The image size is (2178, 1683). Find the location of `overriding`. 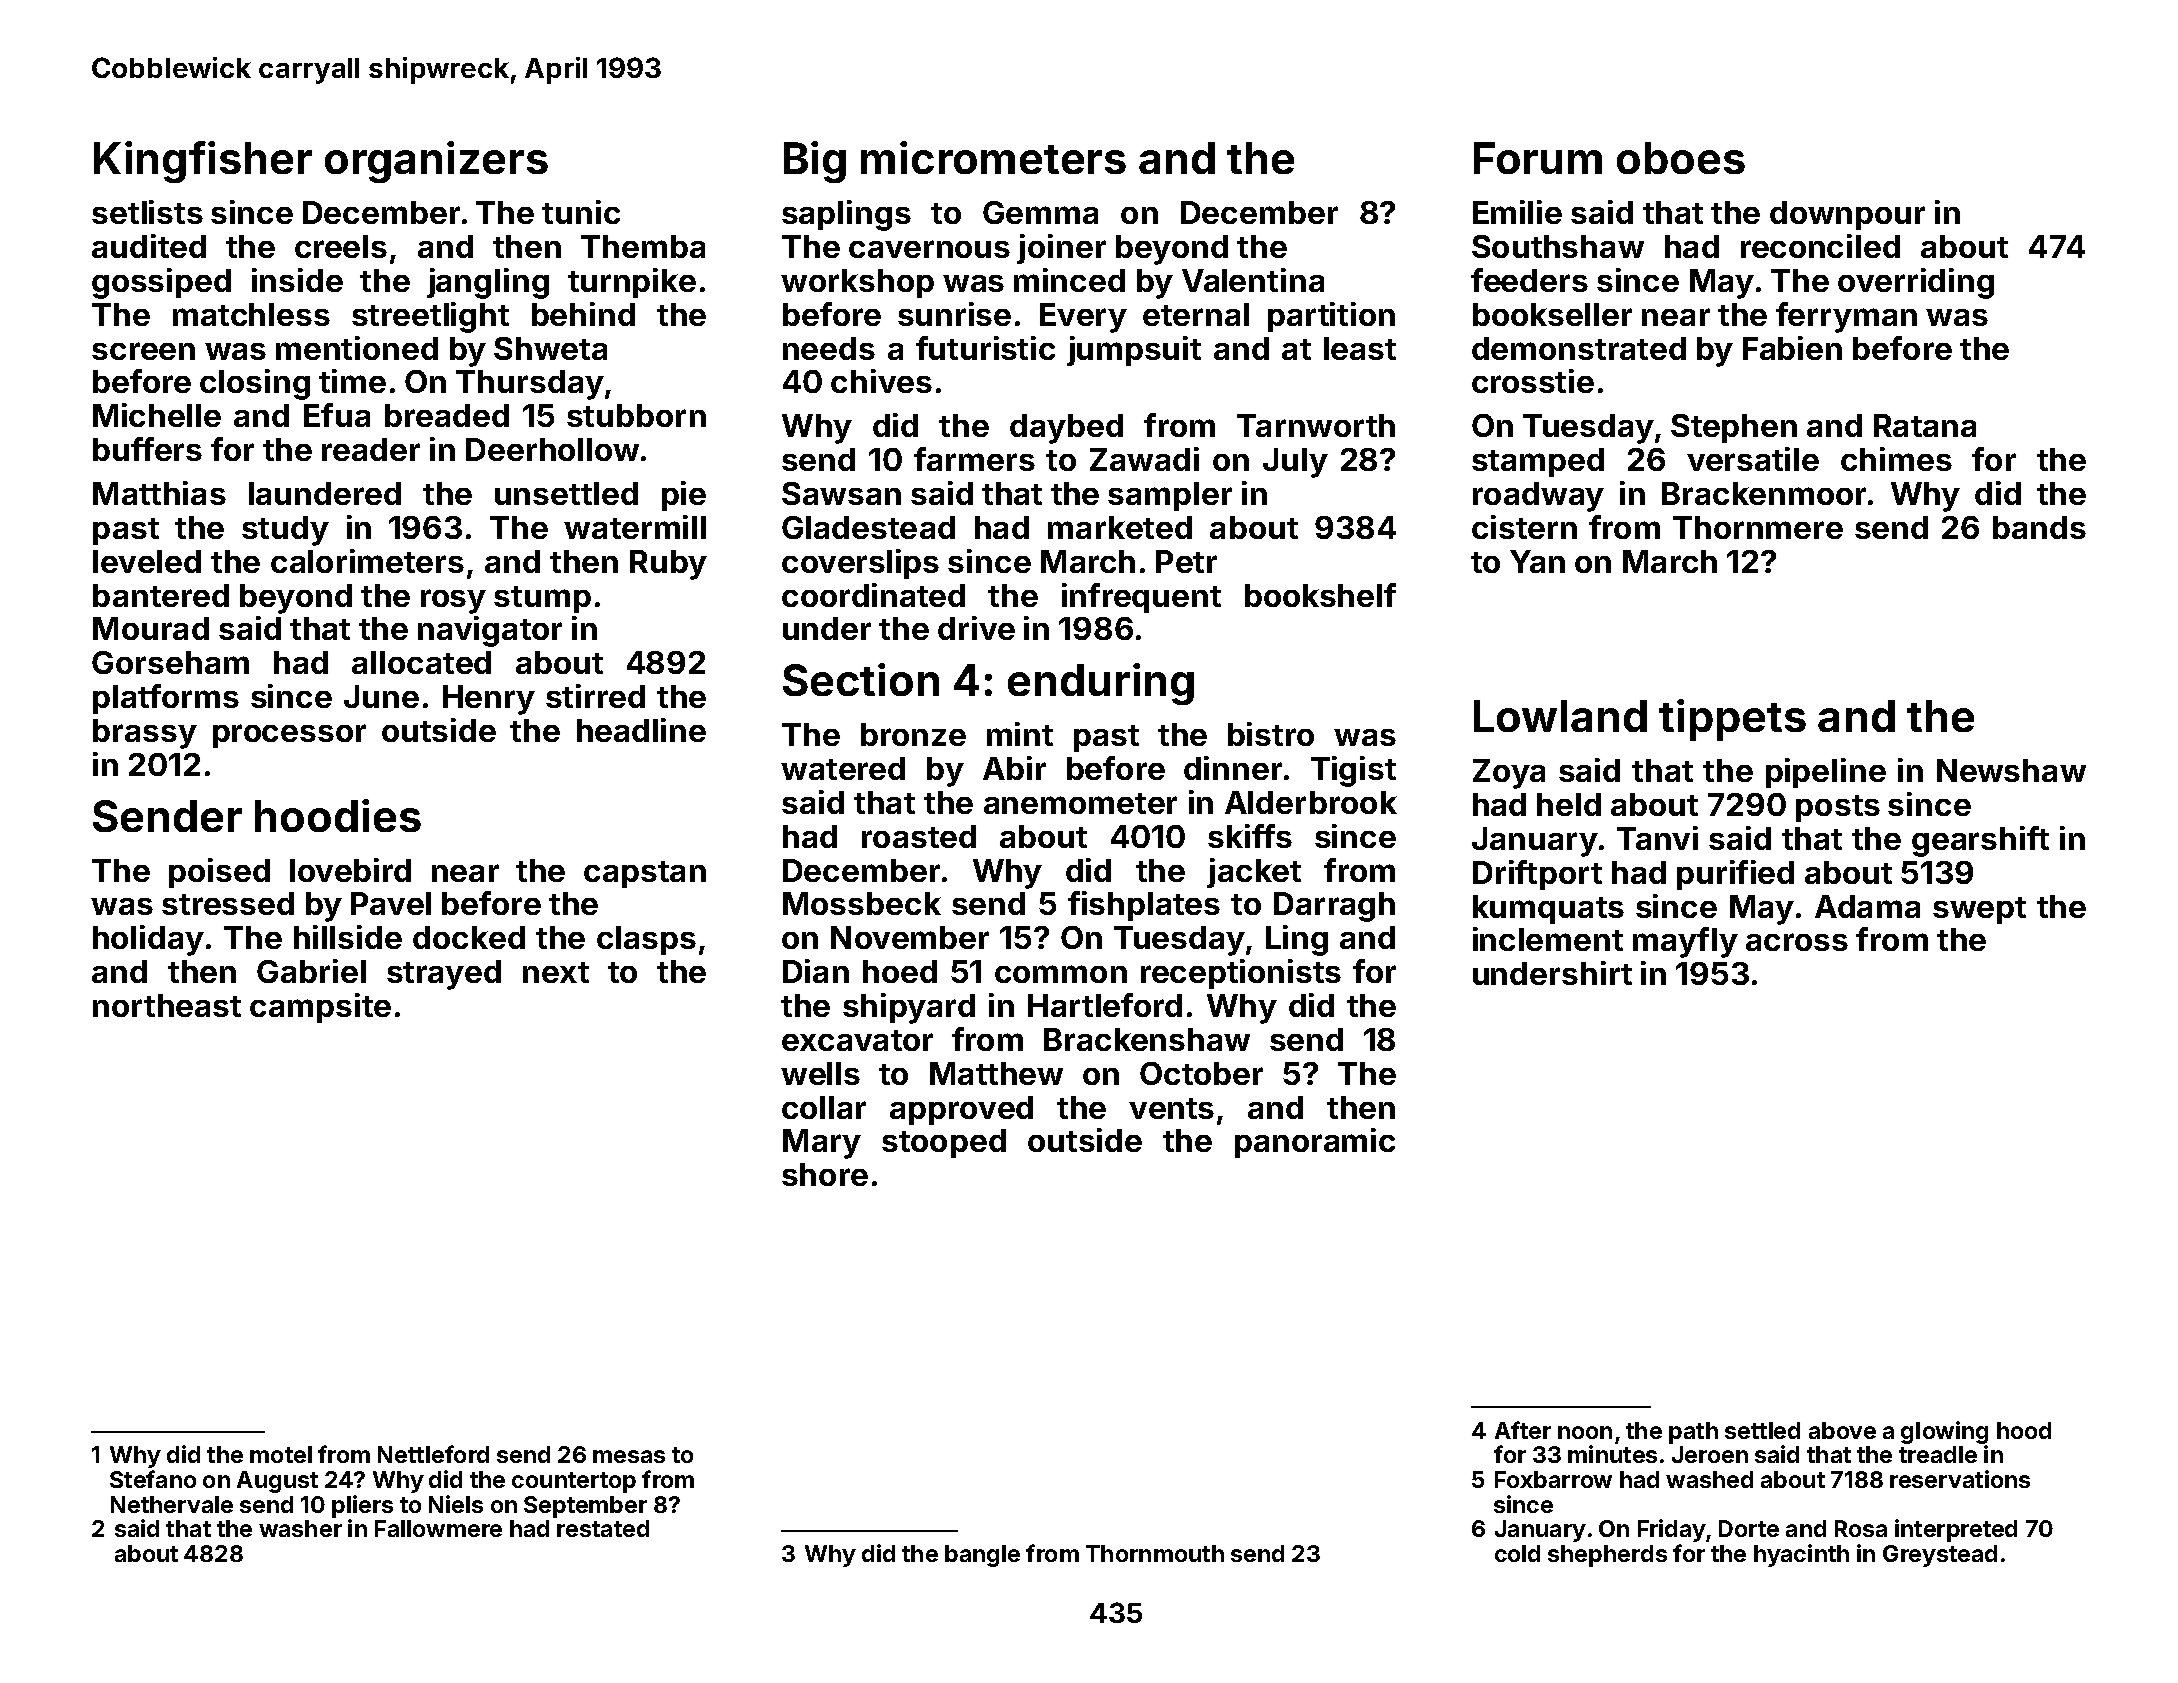

overriding is located at coordinates (1916, 283).
